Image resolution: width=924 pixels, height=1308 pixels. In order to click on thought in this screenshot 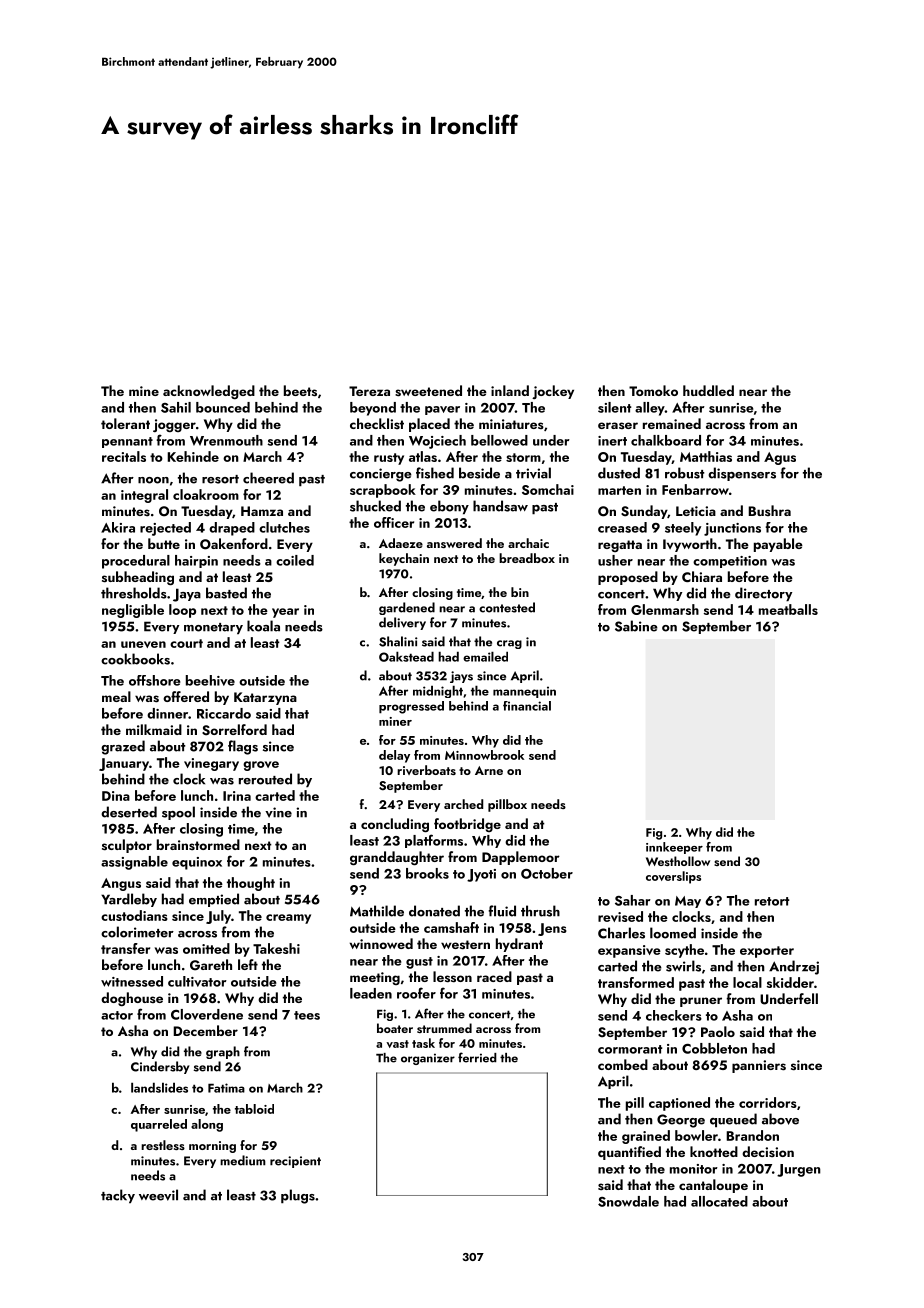, I will do `click(251, 884)`.
